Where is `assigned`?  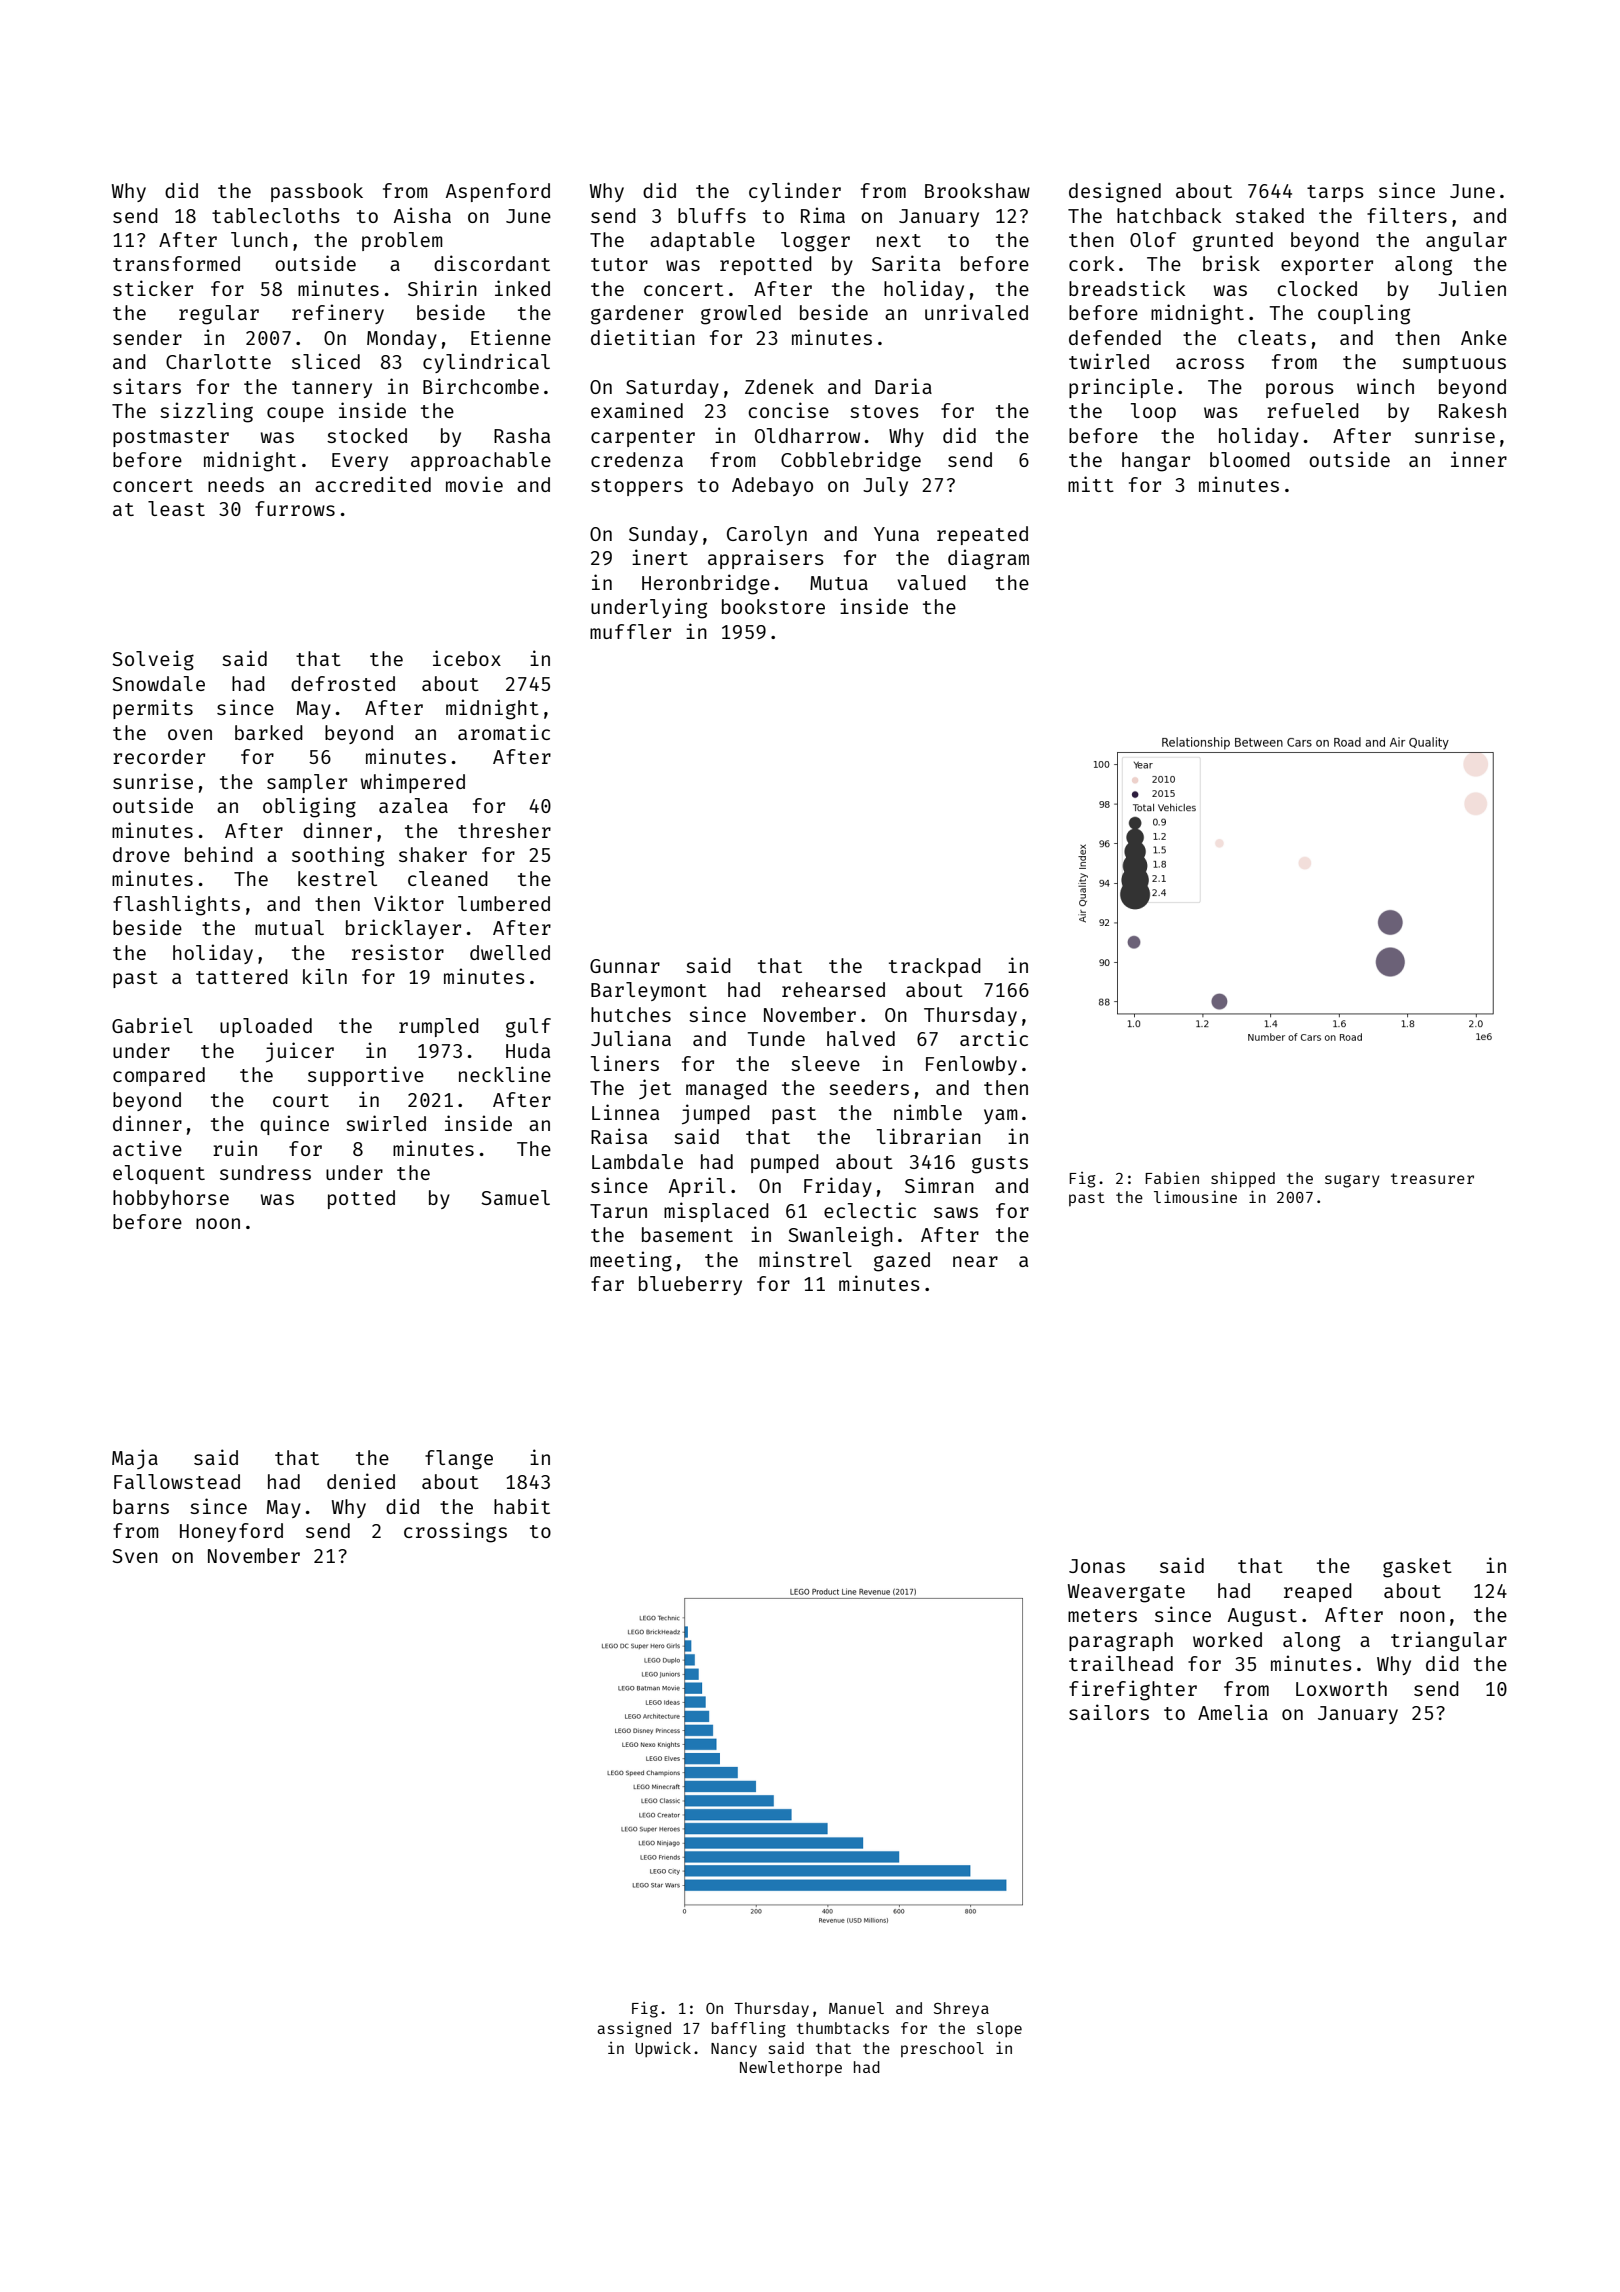 assigned is located at coordinates (634, 2029).
